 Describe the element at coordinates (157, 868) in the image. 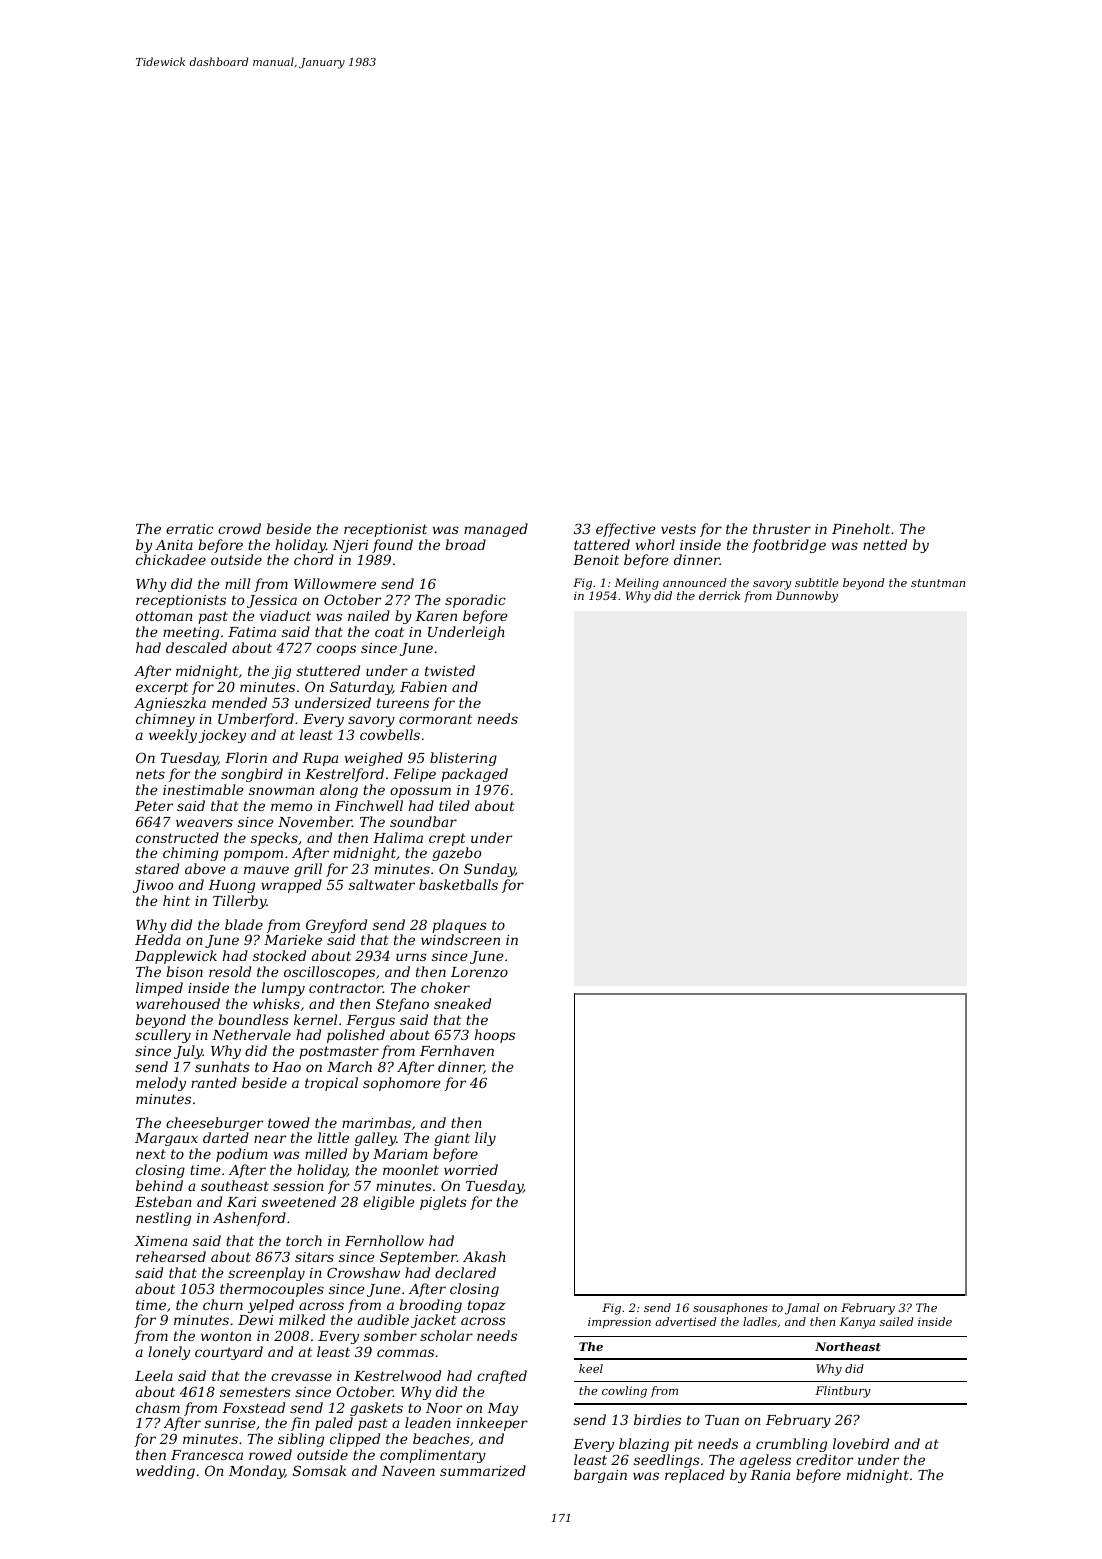

I see `stared` at that location.
